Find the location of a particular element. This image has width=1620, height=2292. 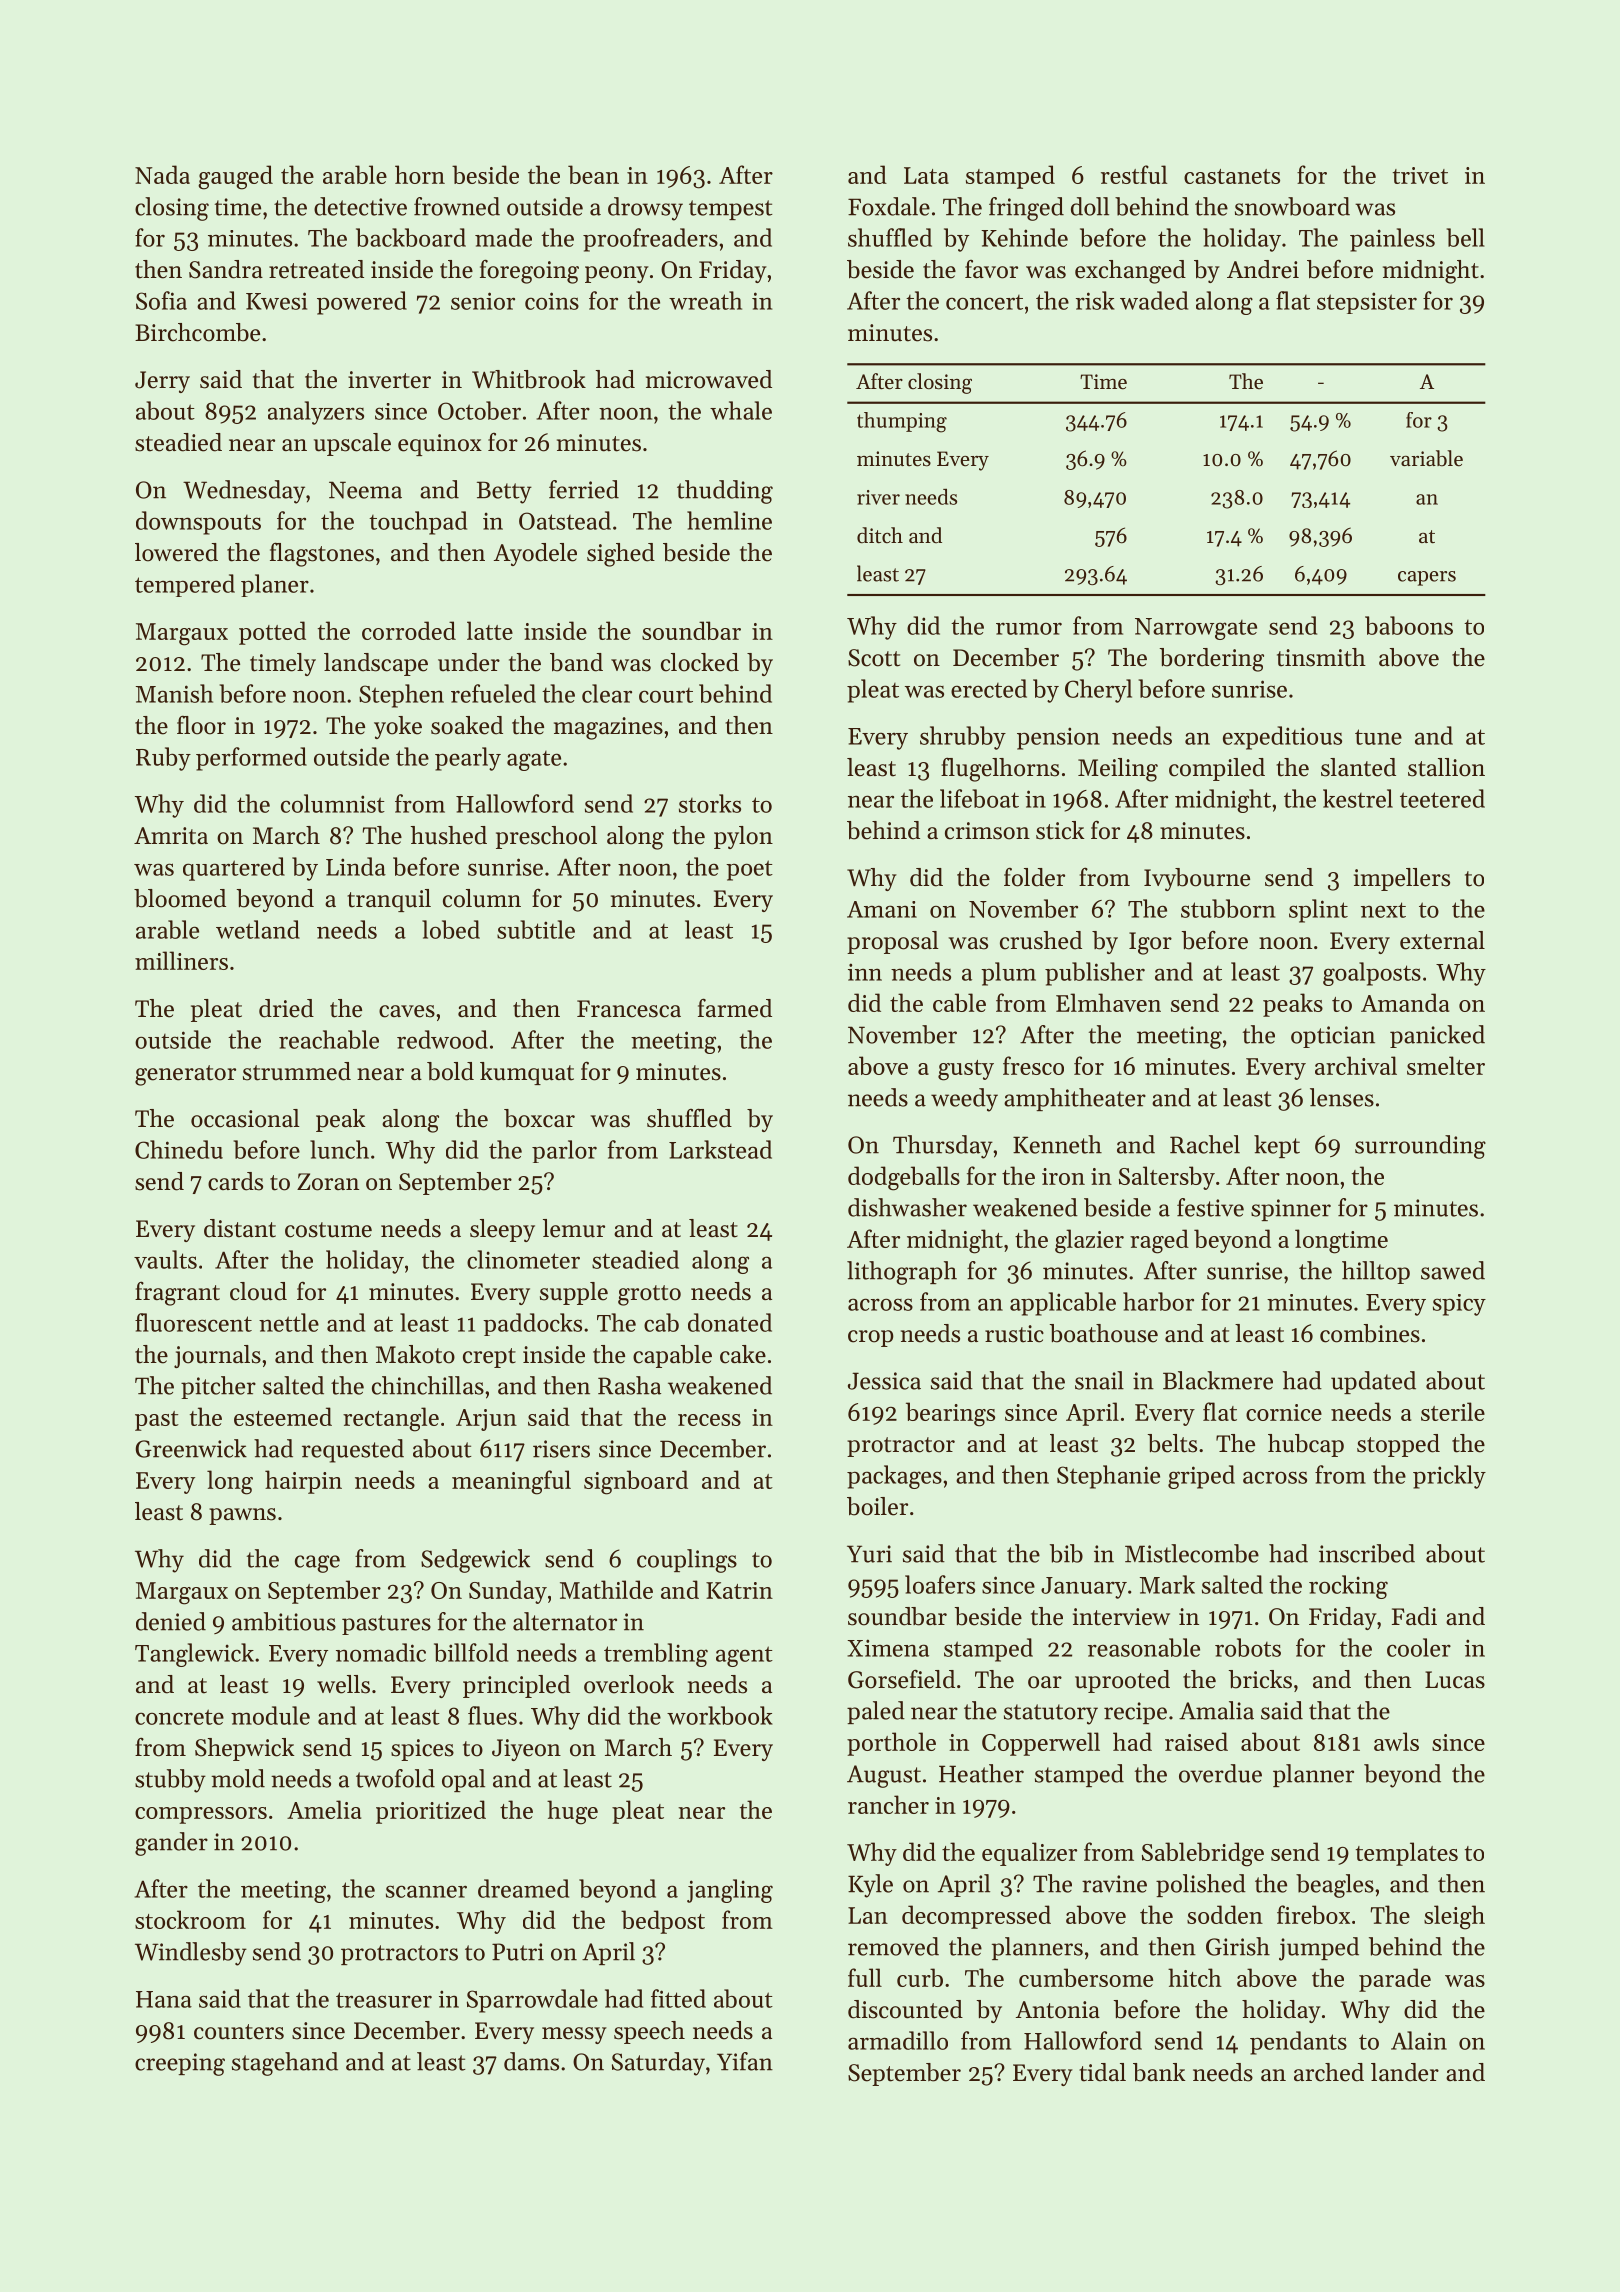

glazier is located at coordinates (1089, 1241).
